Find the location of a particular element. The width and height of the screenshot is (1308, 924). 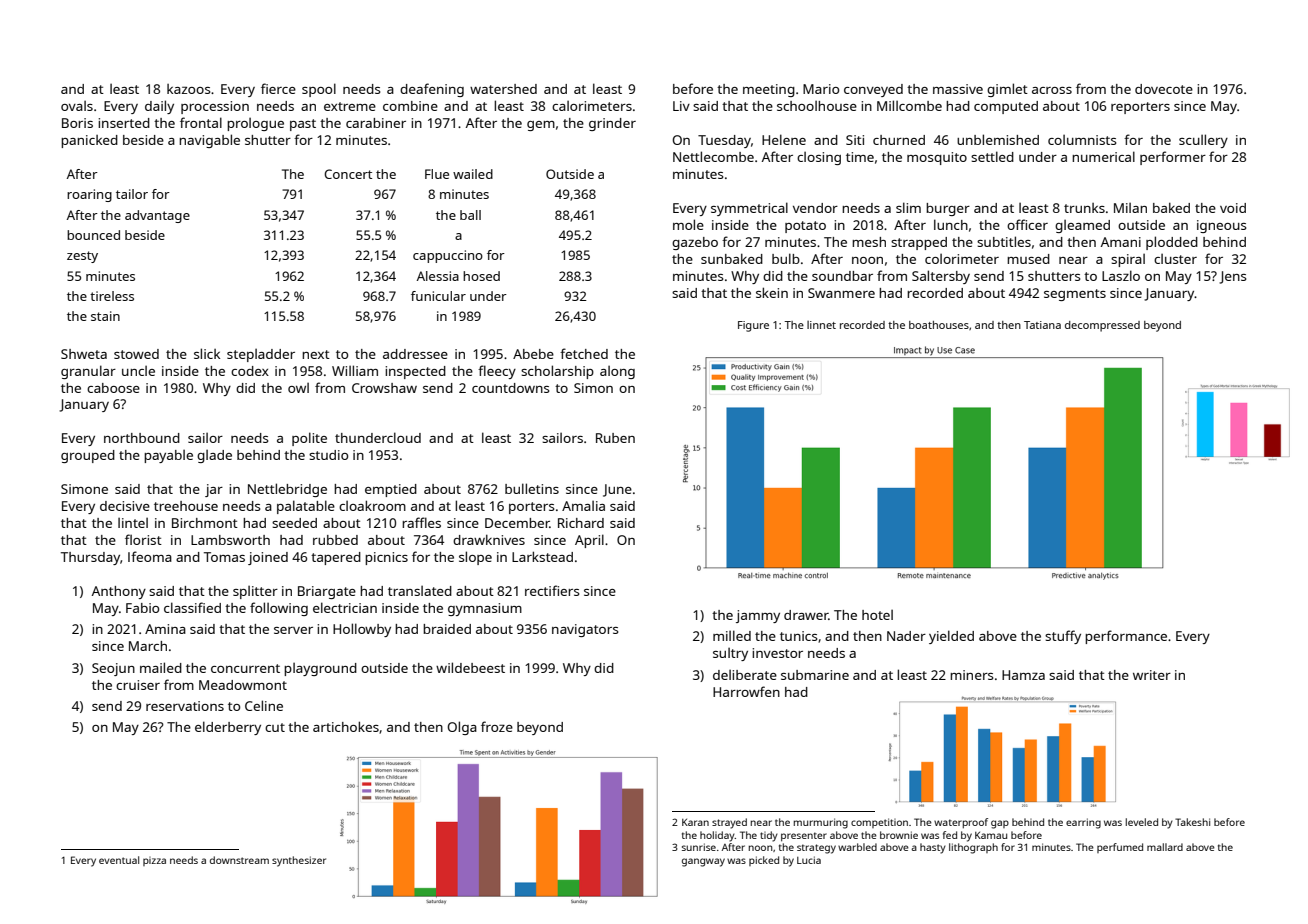

stowed is located at coordinates (136, 354).
